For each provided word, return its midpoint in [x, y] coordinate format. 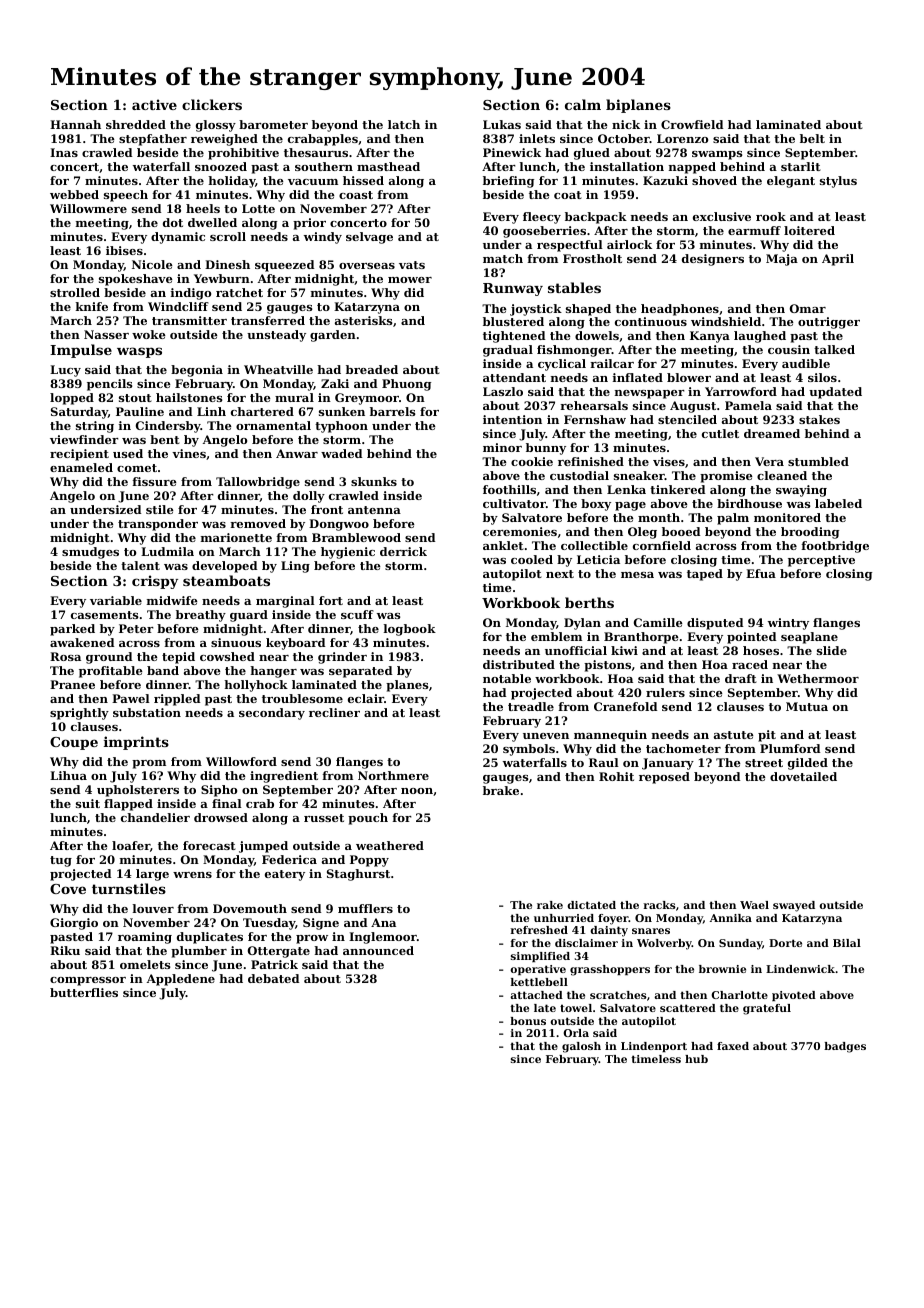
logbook [410, 630]
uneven [546, 736]
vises [669, 461]
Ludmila [167, 551]
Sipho [219, 791]
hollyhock [256, 686]
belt [812, 138]
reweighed [224, 140]
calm [583, 104]
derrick [403, 551]
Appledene [181, 980]
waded [341, 453]
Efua [761, 573]
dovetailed [803, 776]
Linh [211, 411]
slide [832, 650]
